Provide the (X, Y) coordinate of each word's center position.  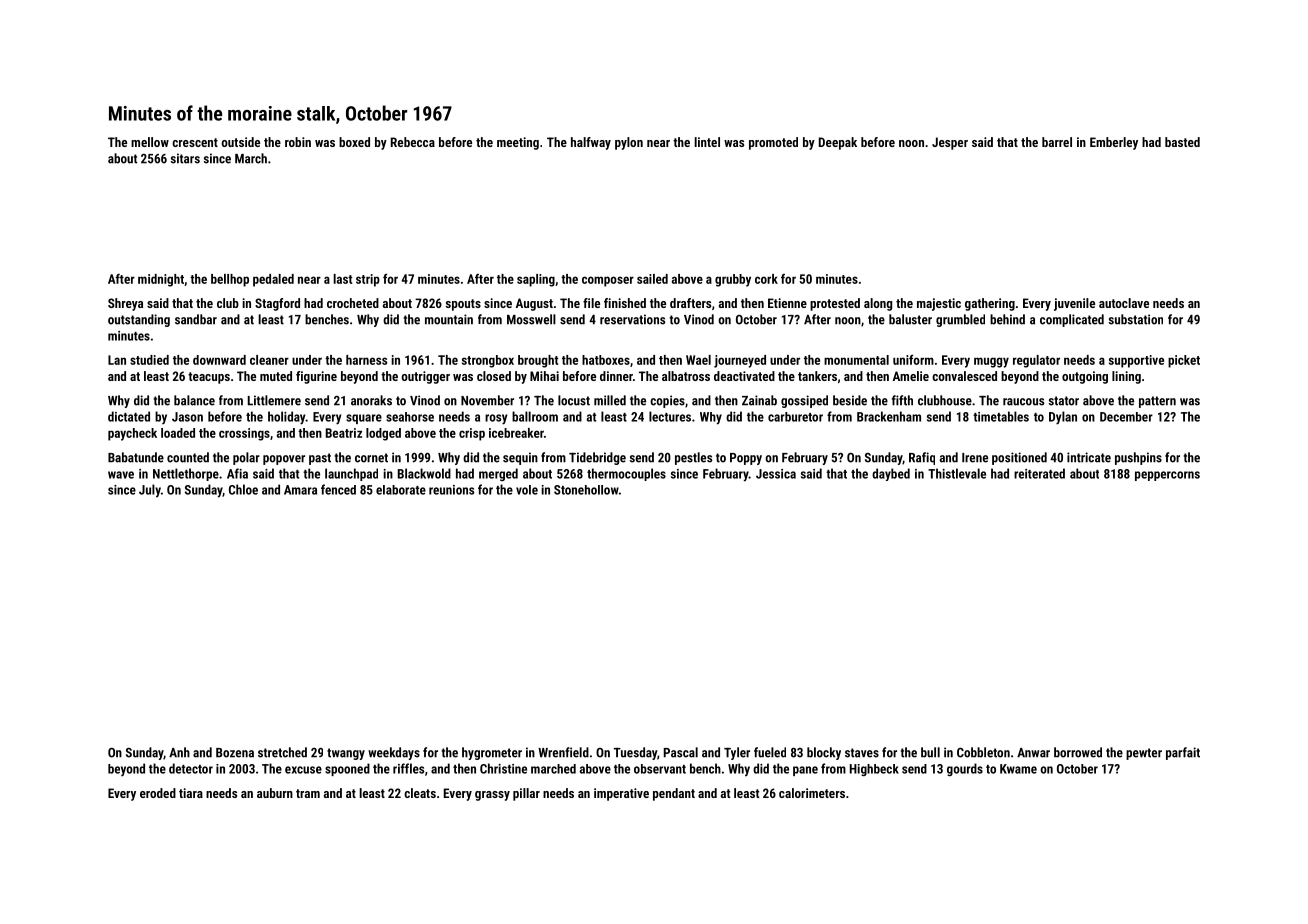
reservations (632, 319)
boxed (354, 142)
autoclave (1124, 303)
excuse (303, 770)
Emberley (1114, 143)
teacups (209, 378)
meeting (518, 143)
